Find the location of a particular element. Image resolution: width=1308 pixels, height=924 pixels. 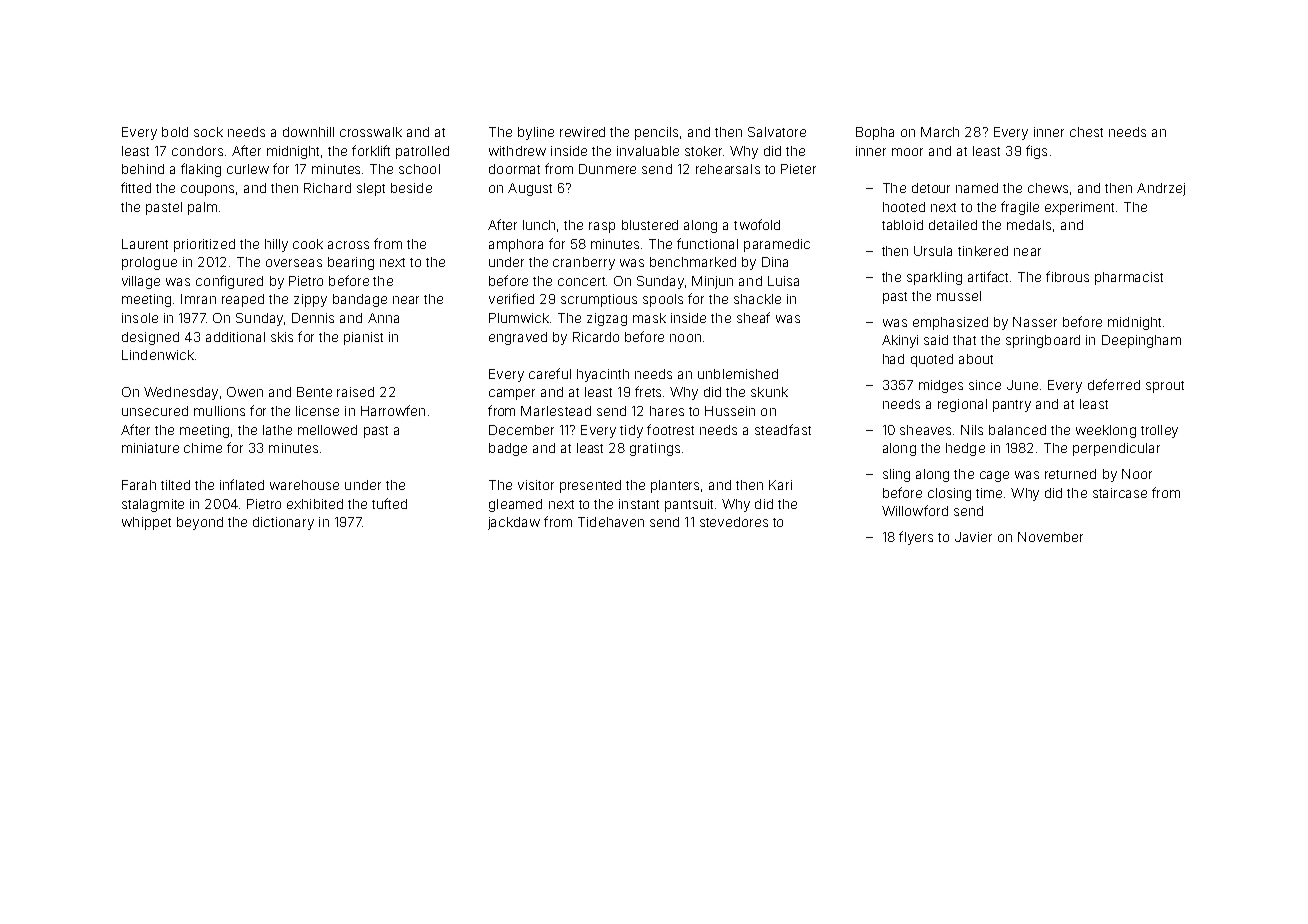

June is located at coordinates (1022, 385).
